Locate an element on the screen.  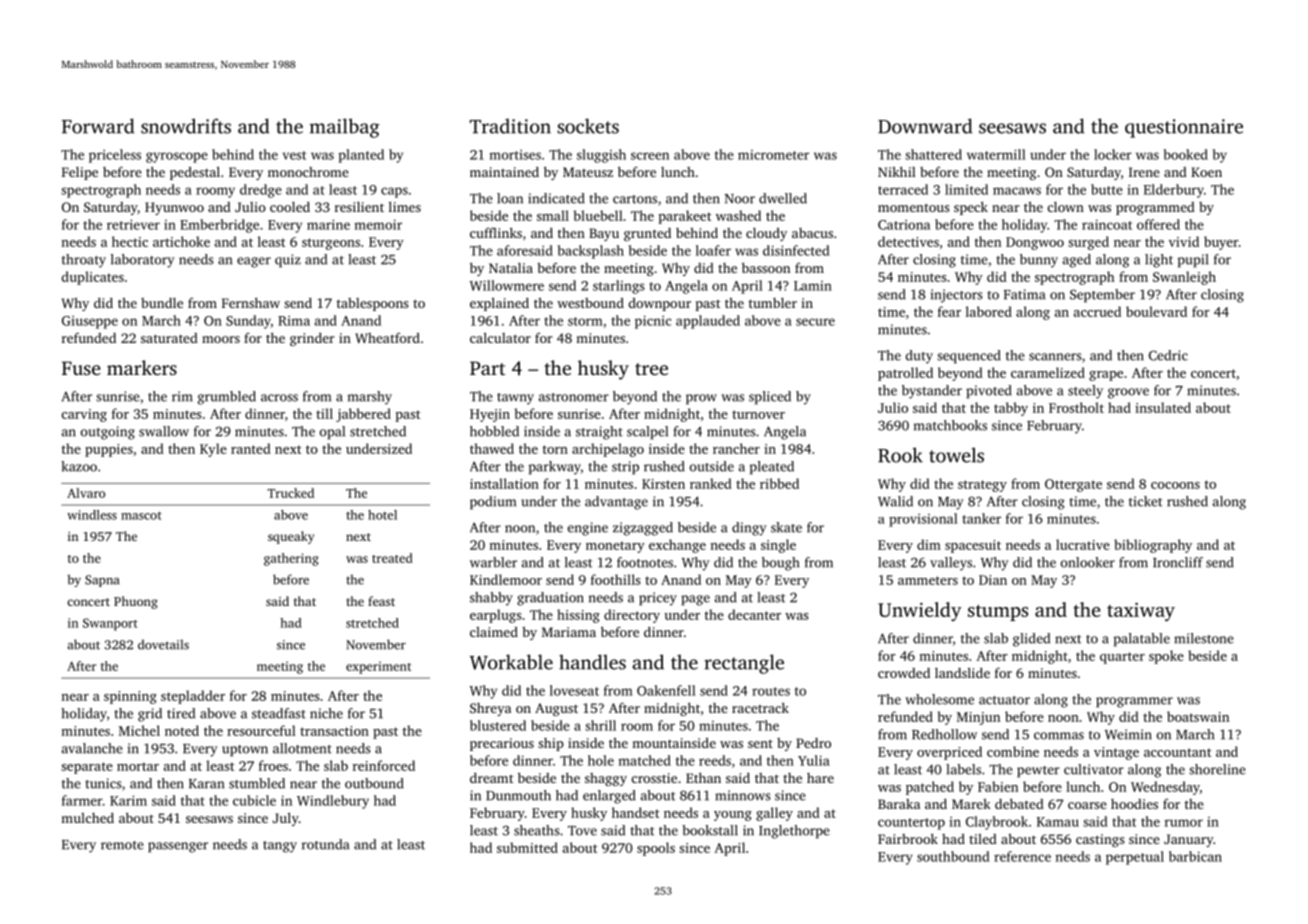
Fernshaw is located at coordinates (251, 302).
